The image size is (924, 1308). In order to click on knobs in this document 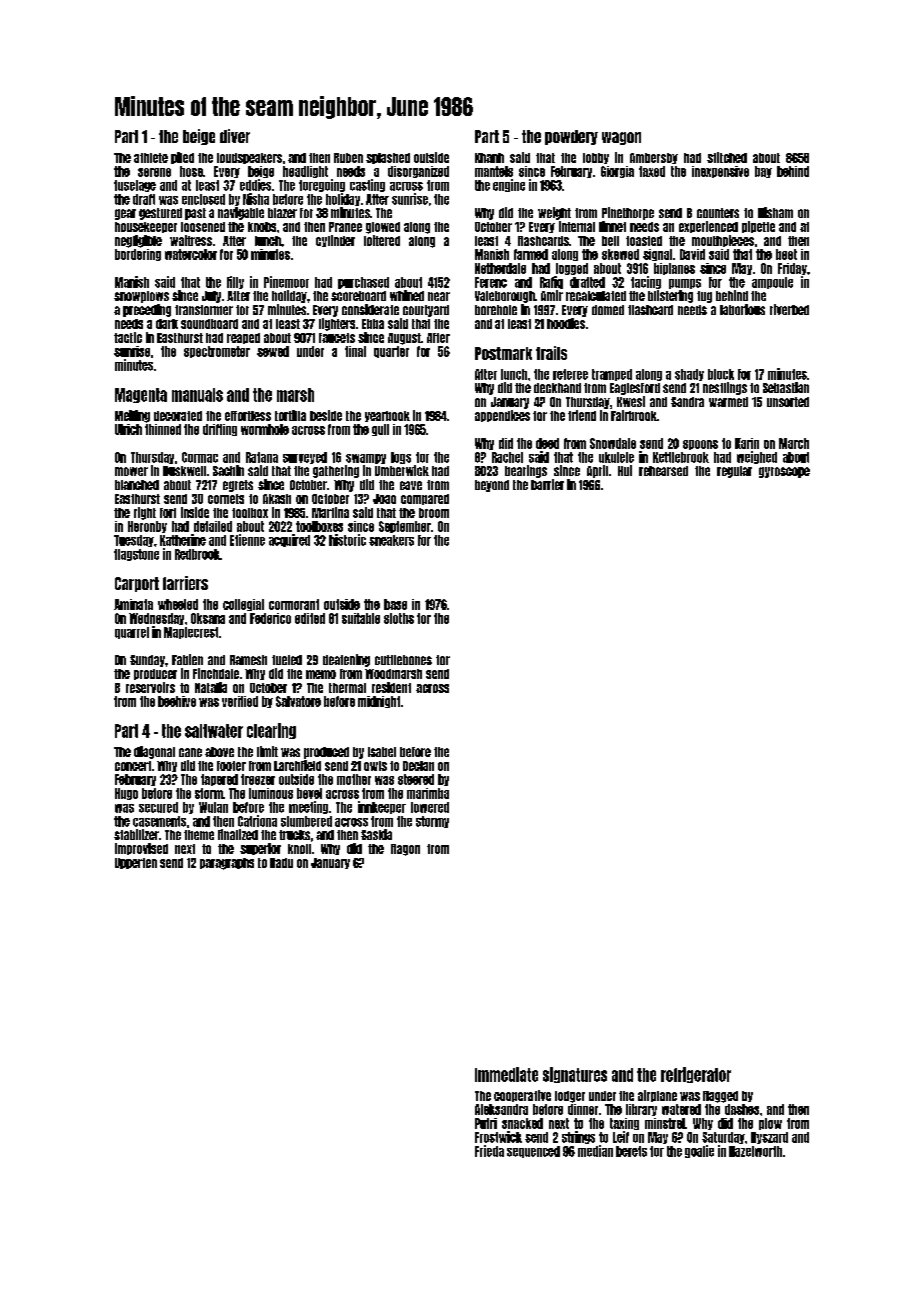, I will do `click(262, 227)`.
